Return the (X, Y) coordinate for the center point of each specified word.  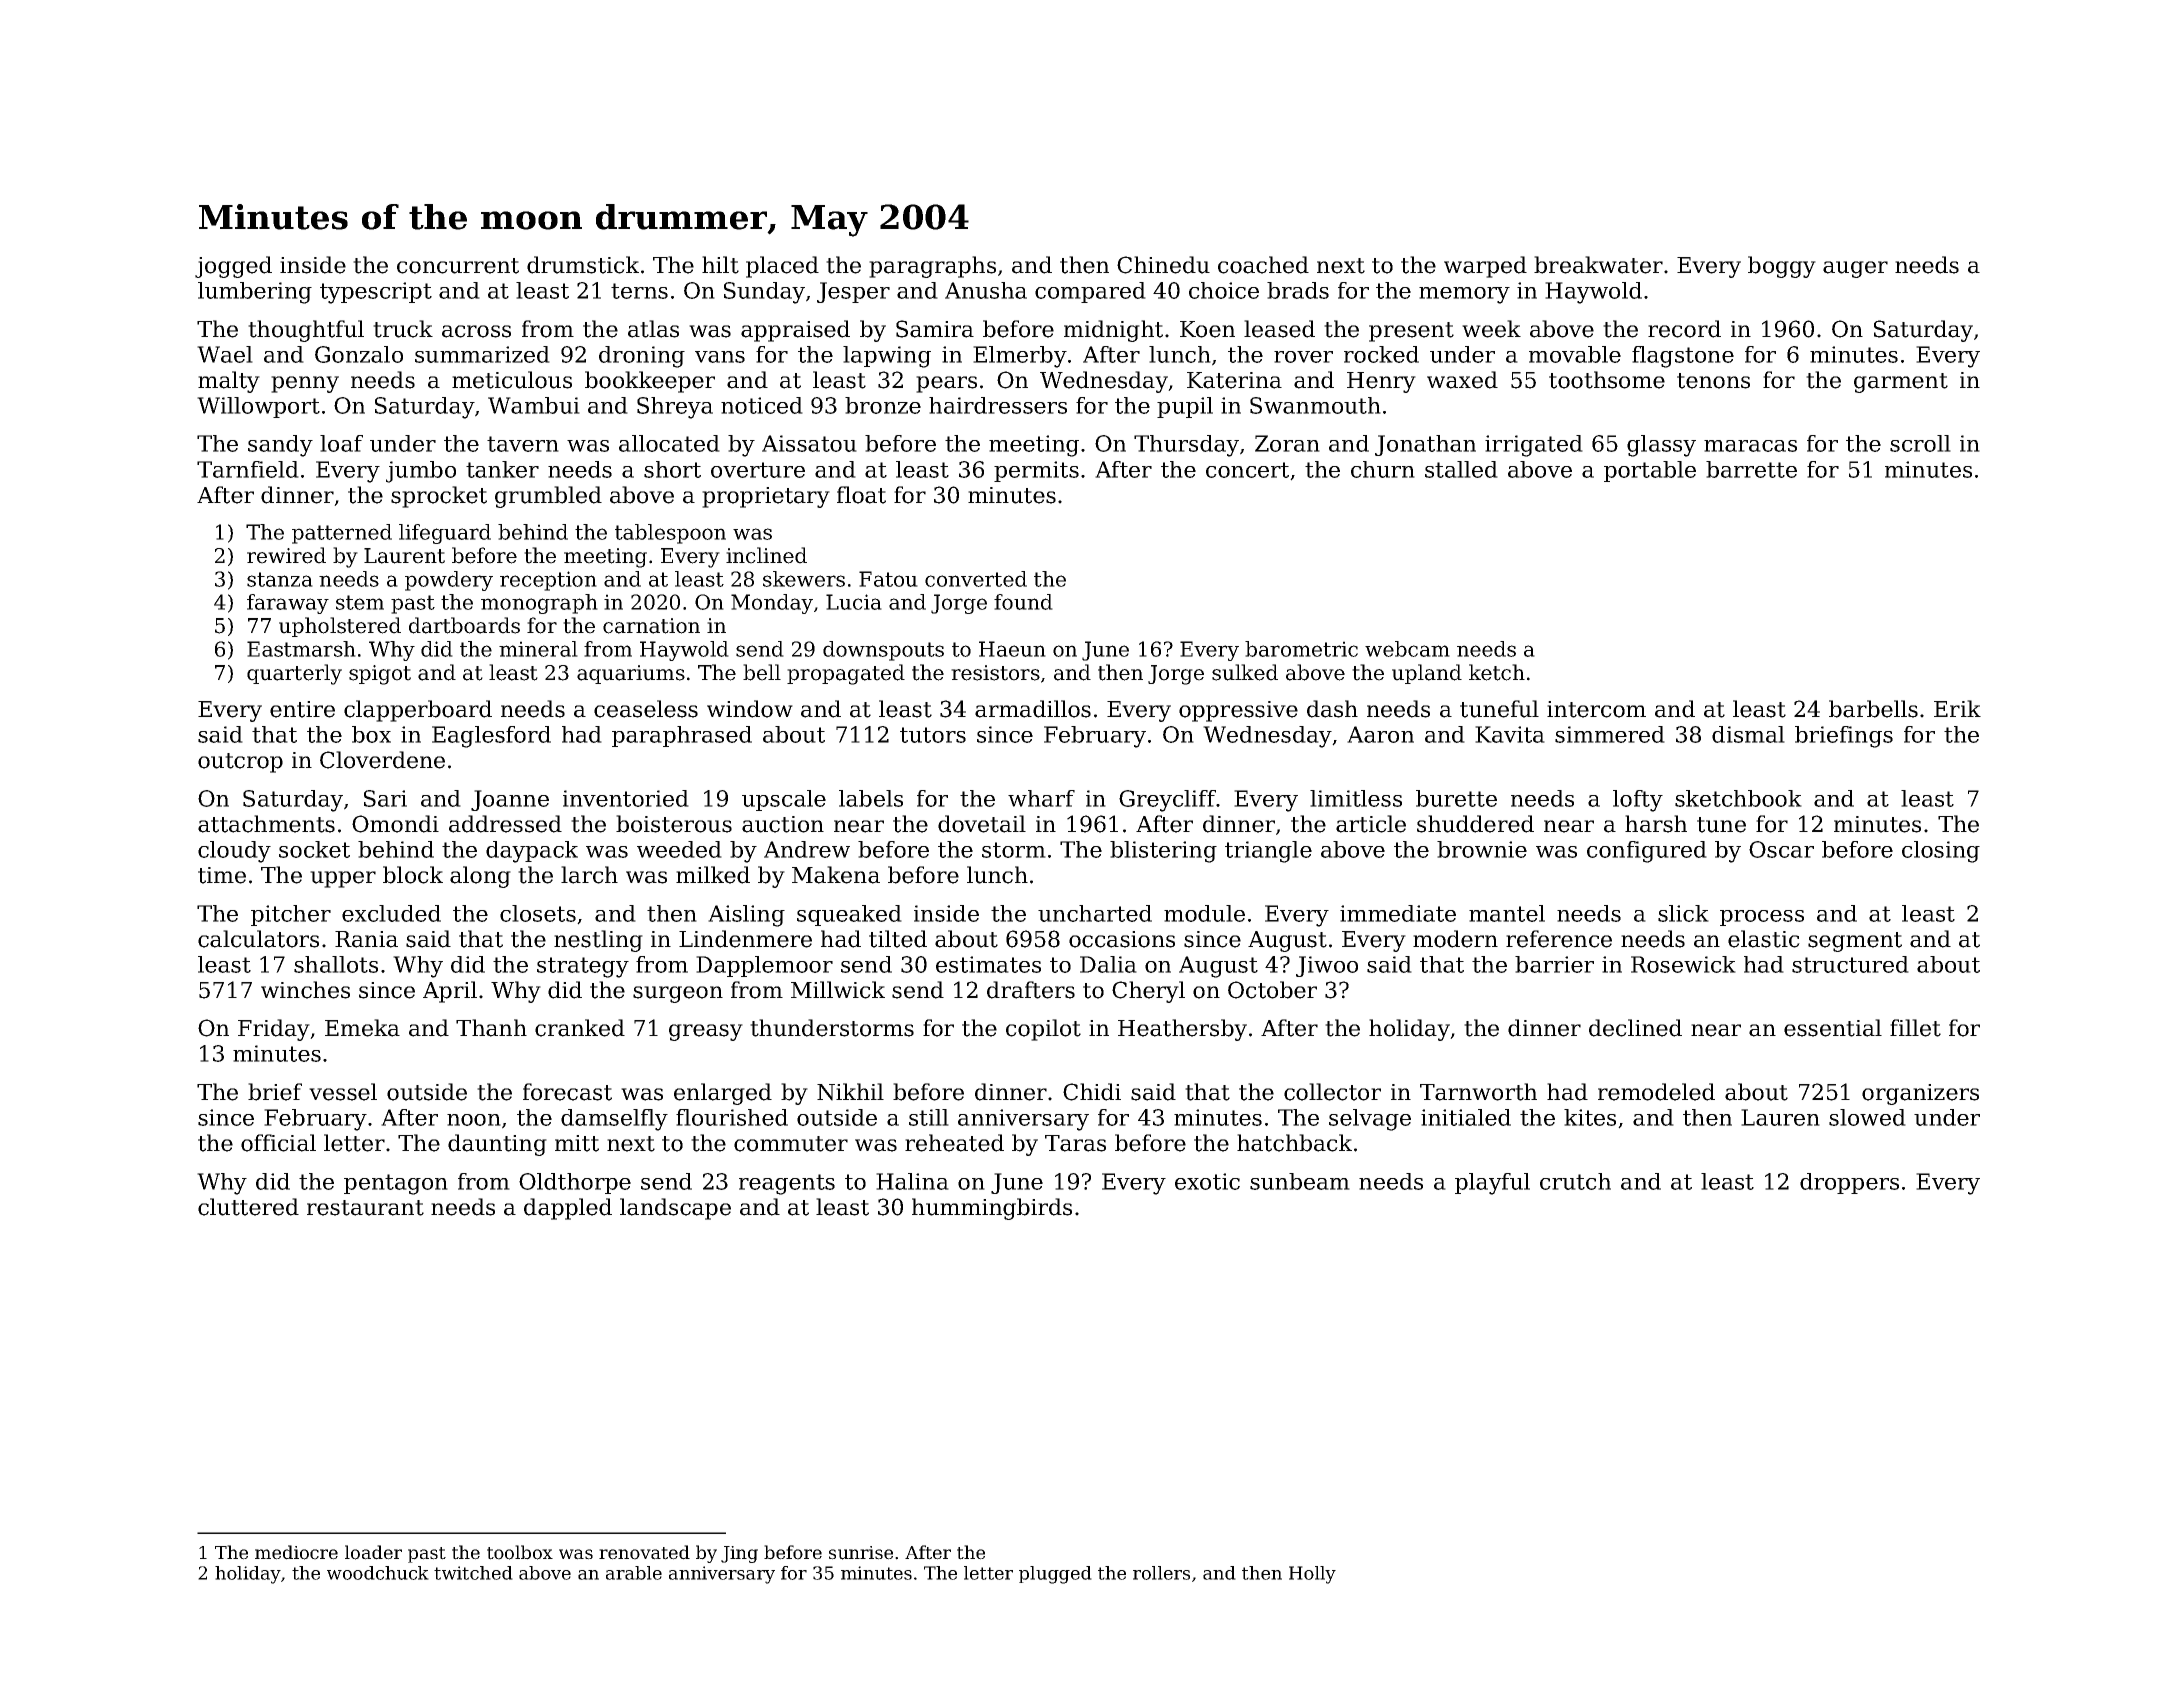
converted (976, 579)
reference (1559, 939)
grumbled (548, 497)
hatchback (1294, 1143)
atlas (653, 329)
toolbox (520, 1552)
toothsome (1607, 380)
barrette (1751, 469)
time (222, 875)
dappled (568, 1209)
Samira (935, 329)
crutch (1575, 1181)
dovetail (982, 824)
